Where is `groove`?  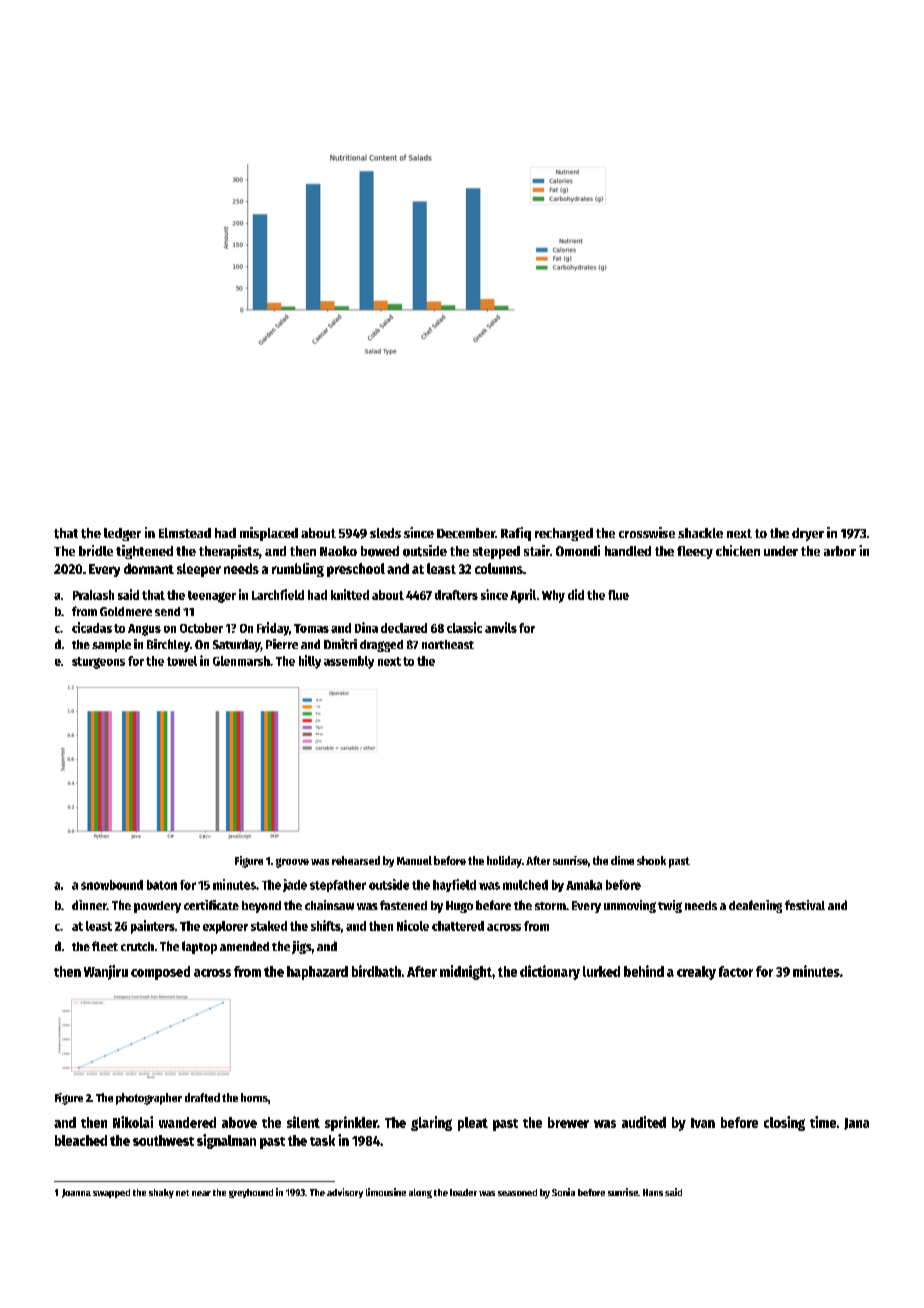
groove is located at coordinates (292, 863).
